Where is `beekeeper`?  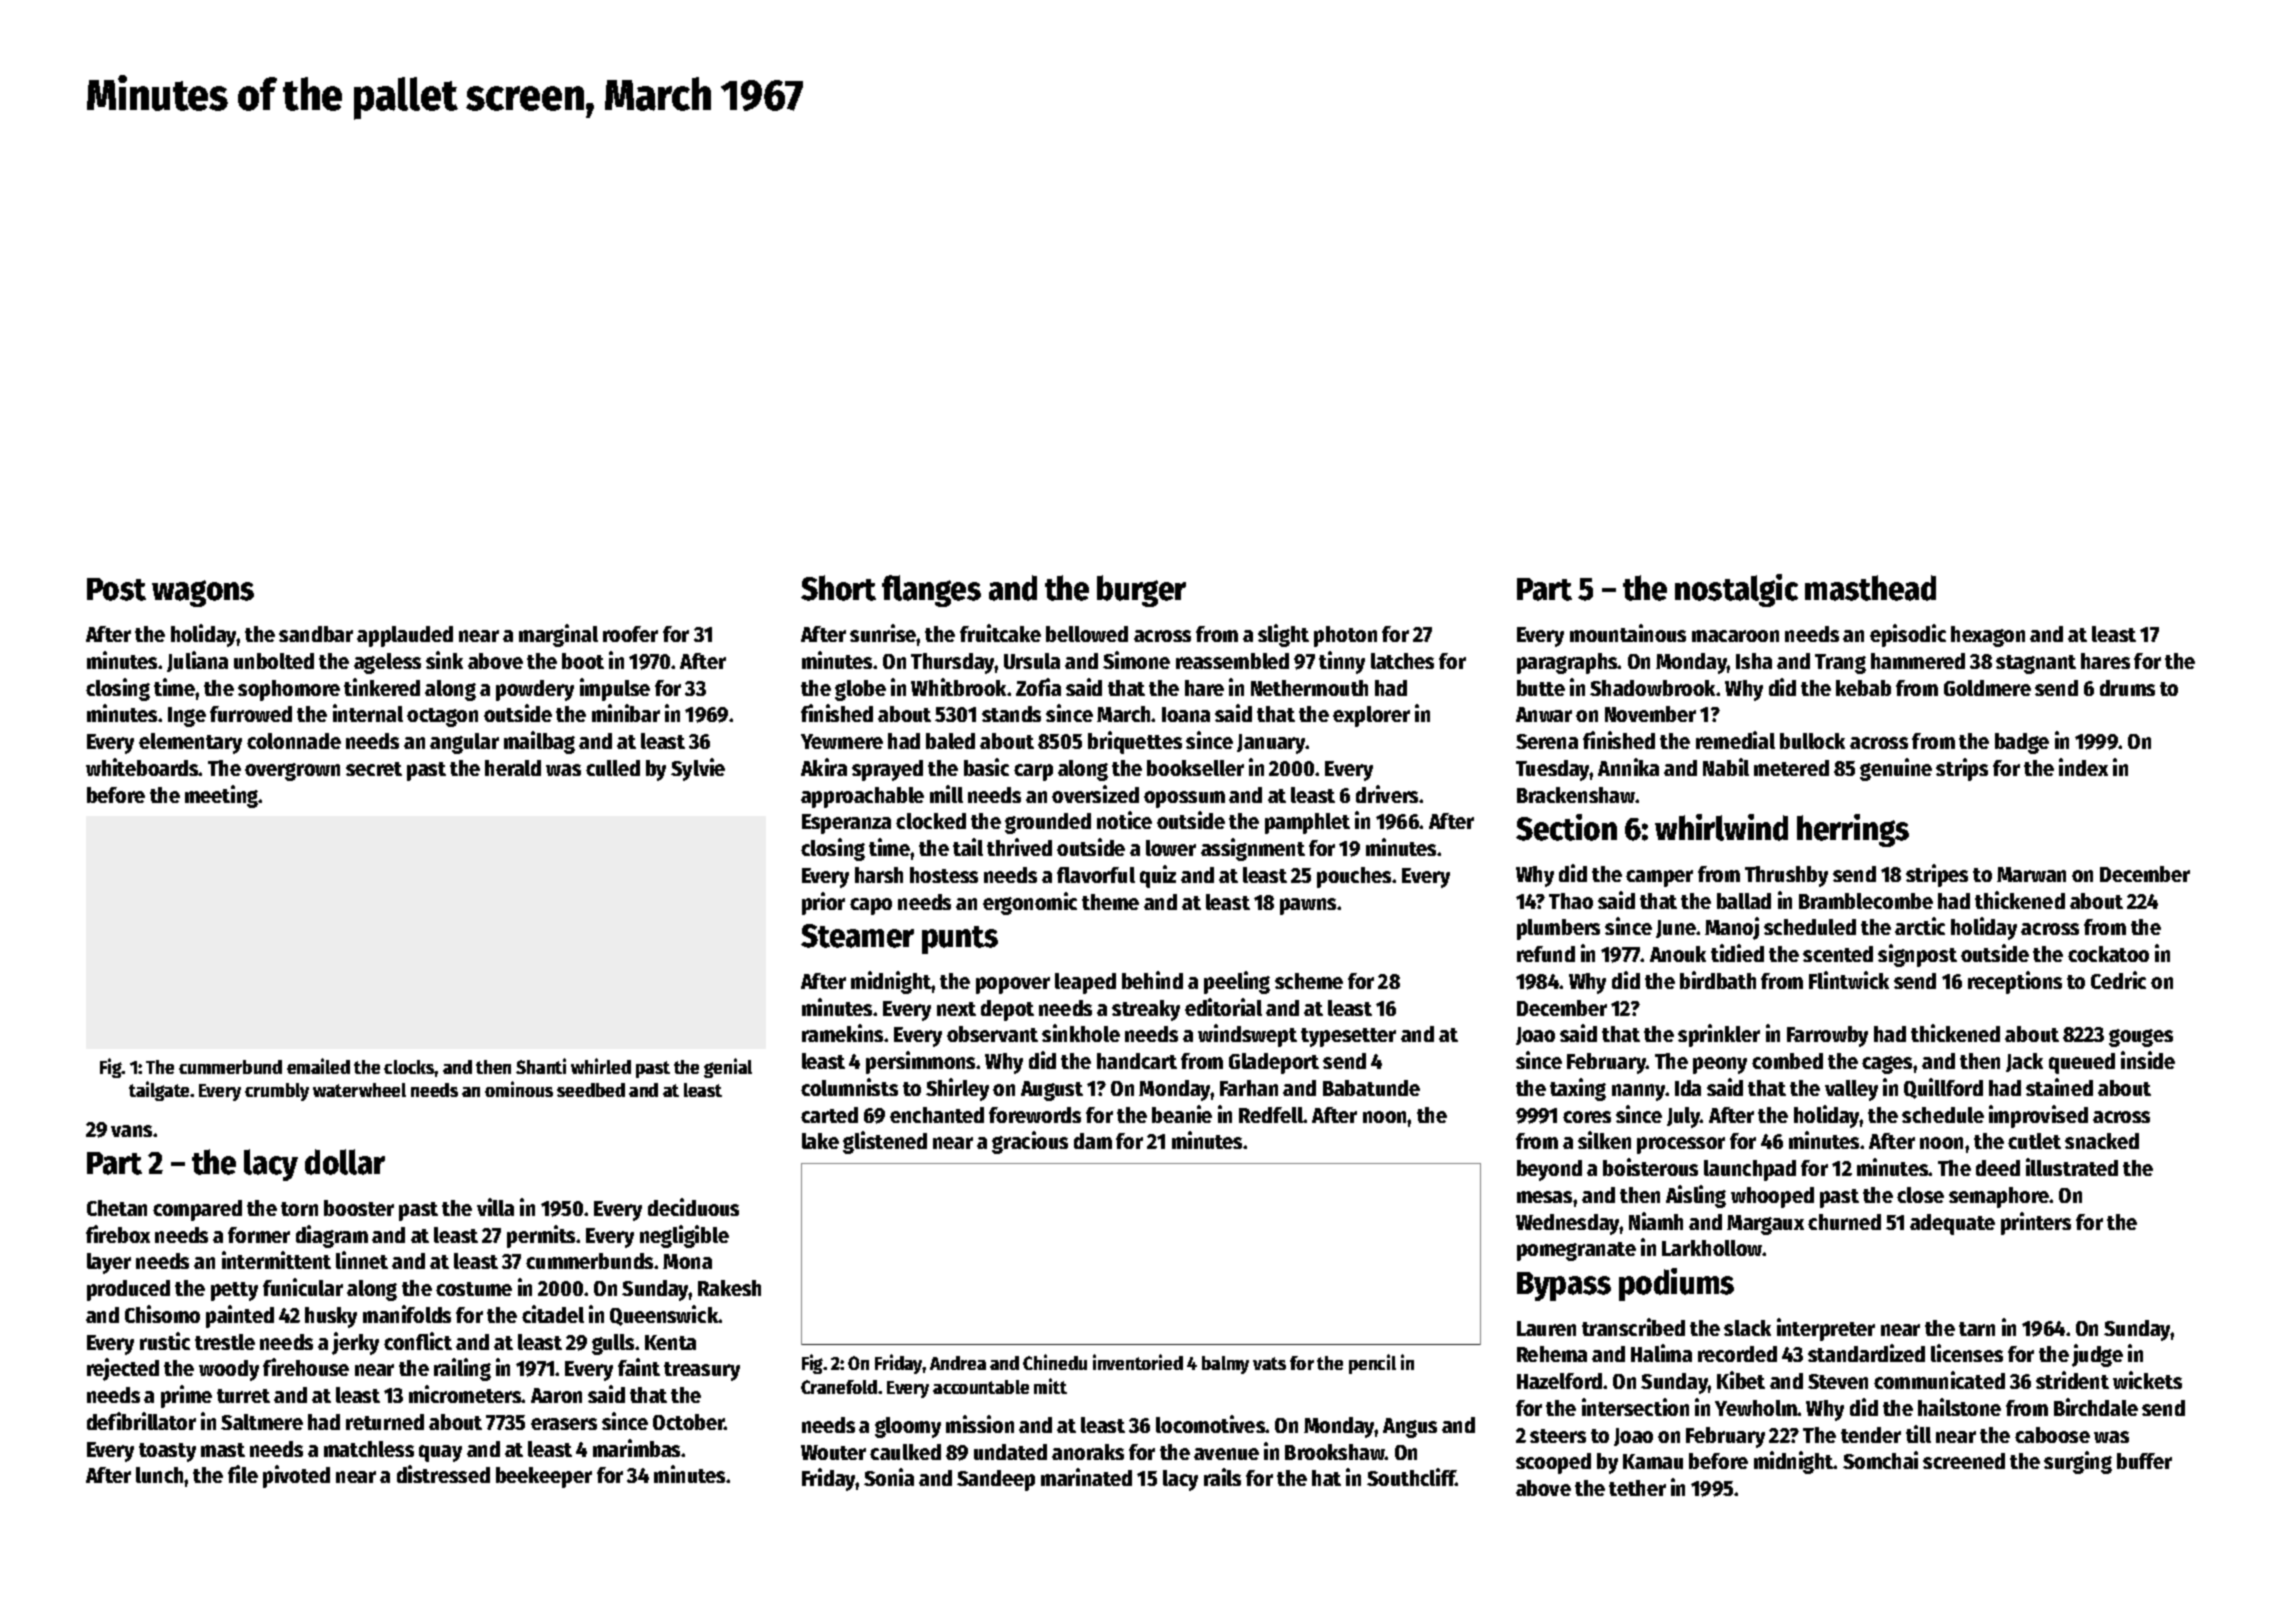 beekeeper is located at coordinates (544, 1477).
